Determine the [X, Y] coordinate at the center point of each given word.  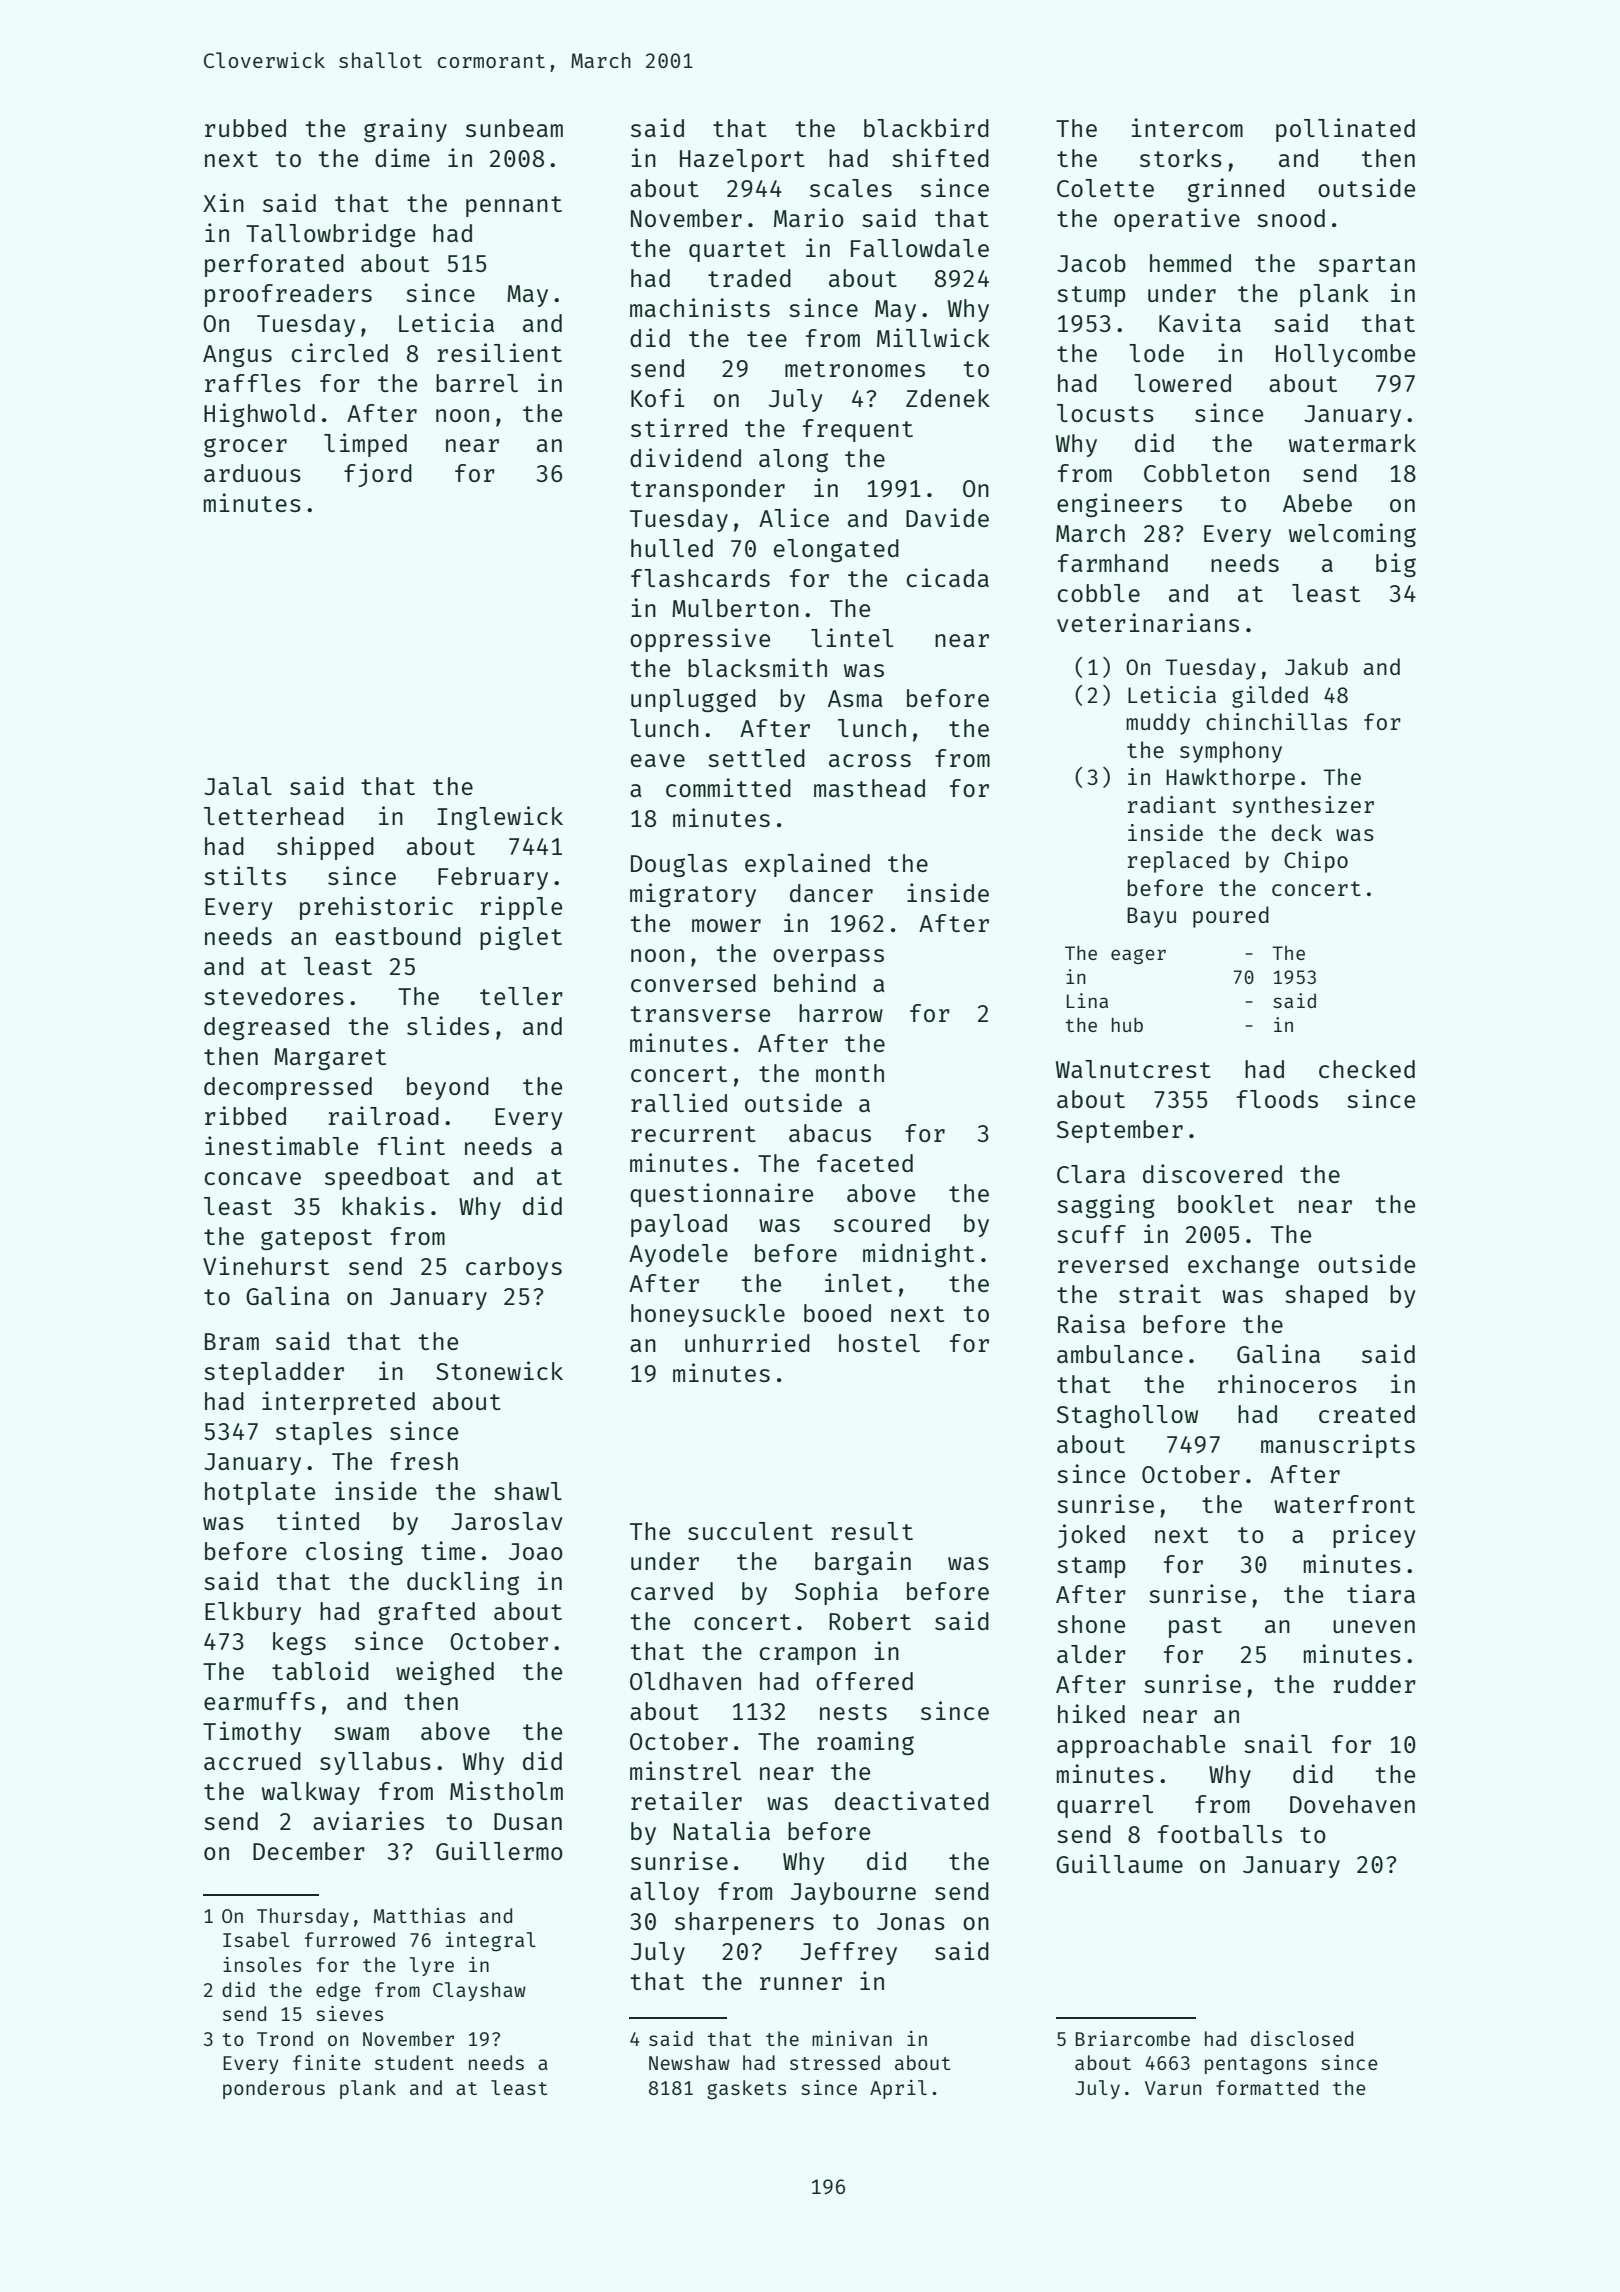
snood [1291, 218]
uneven [1374, 1626]
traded [749, 278]
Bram [232, 1341]
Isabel [256, 1939]
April [898, 2089]
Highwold [259, 415]
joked [1091, 1536]
